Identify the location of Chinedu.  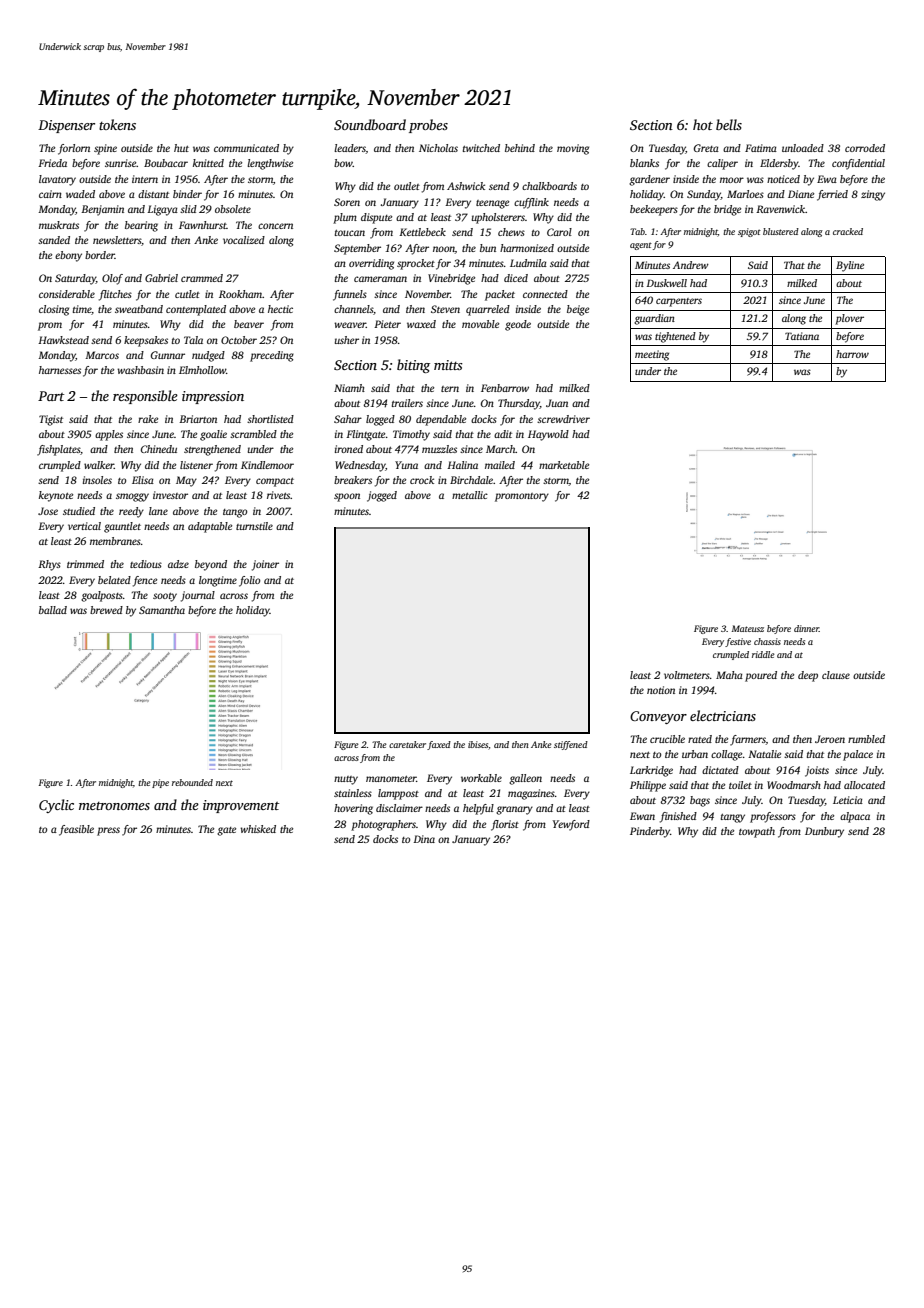
(159, 449).
